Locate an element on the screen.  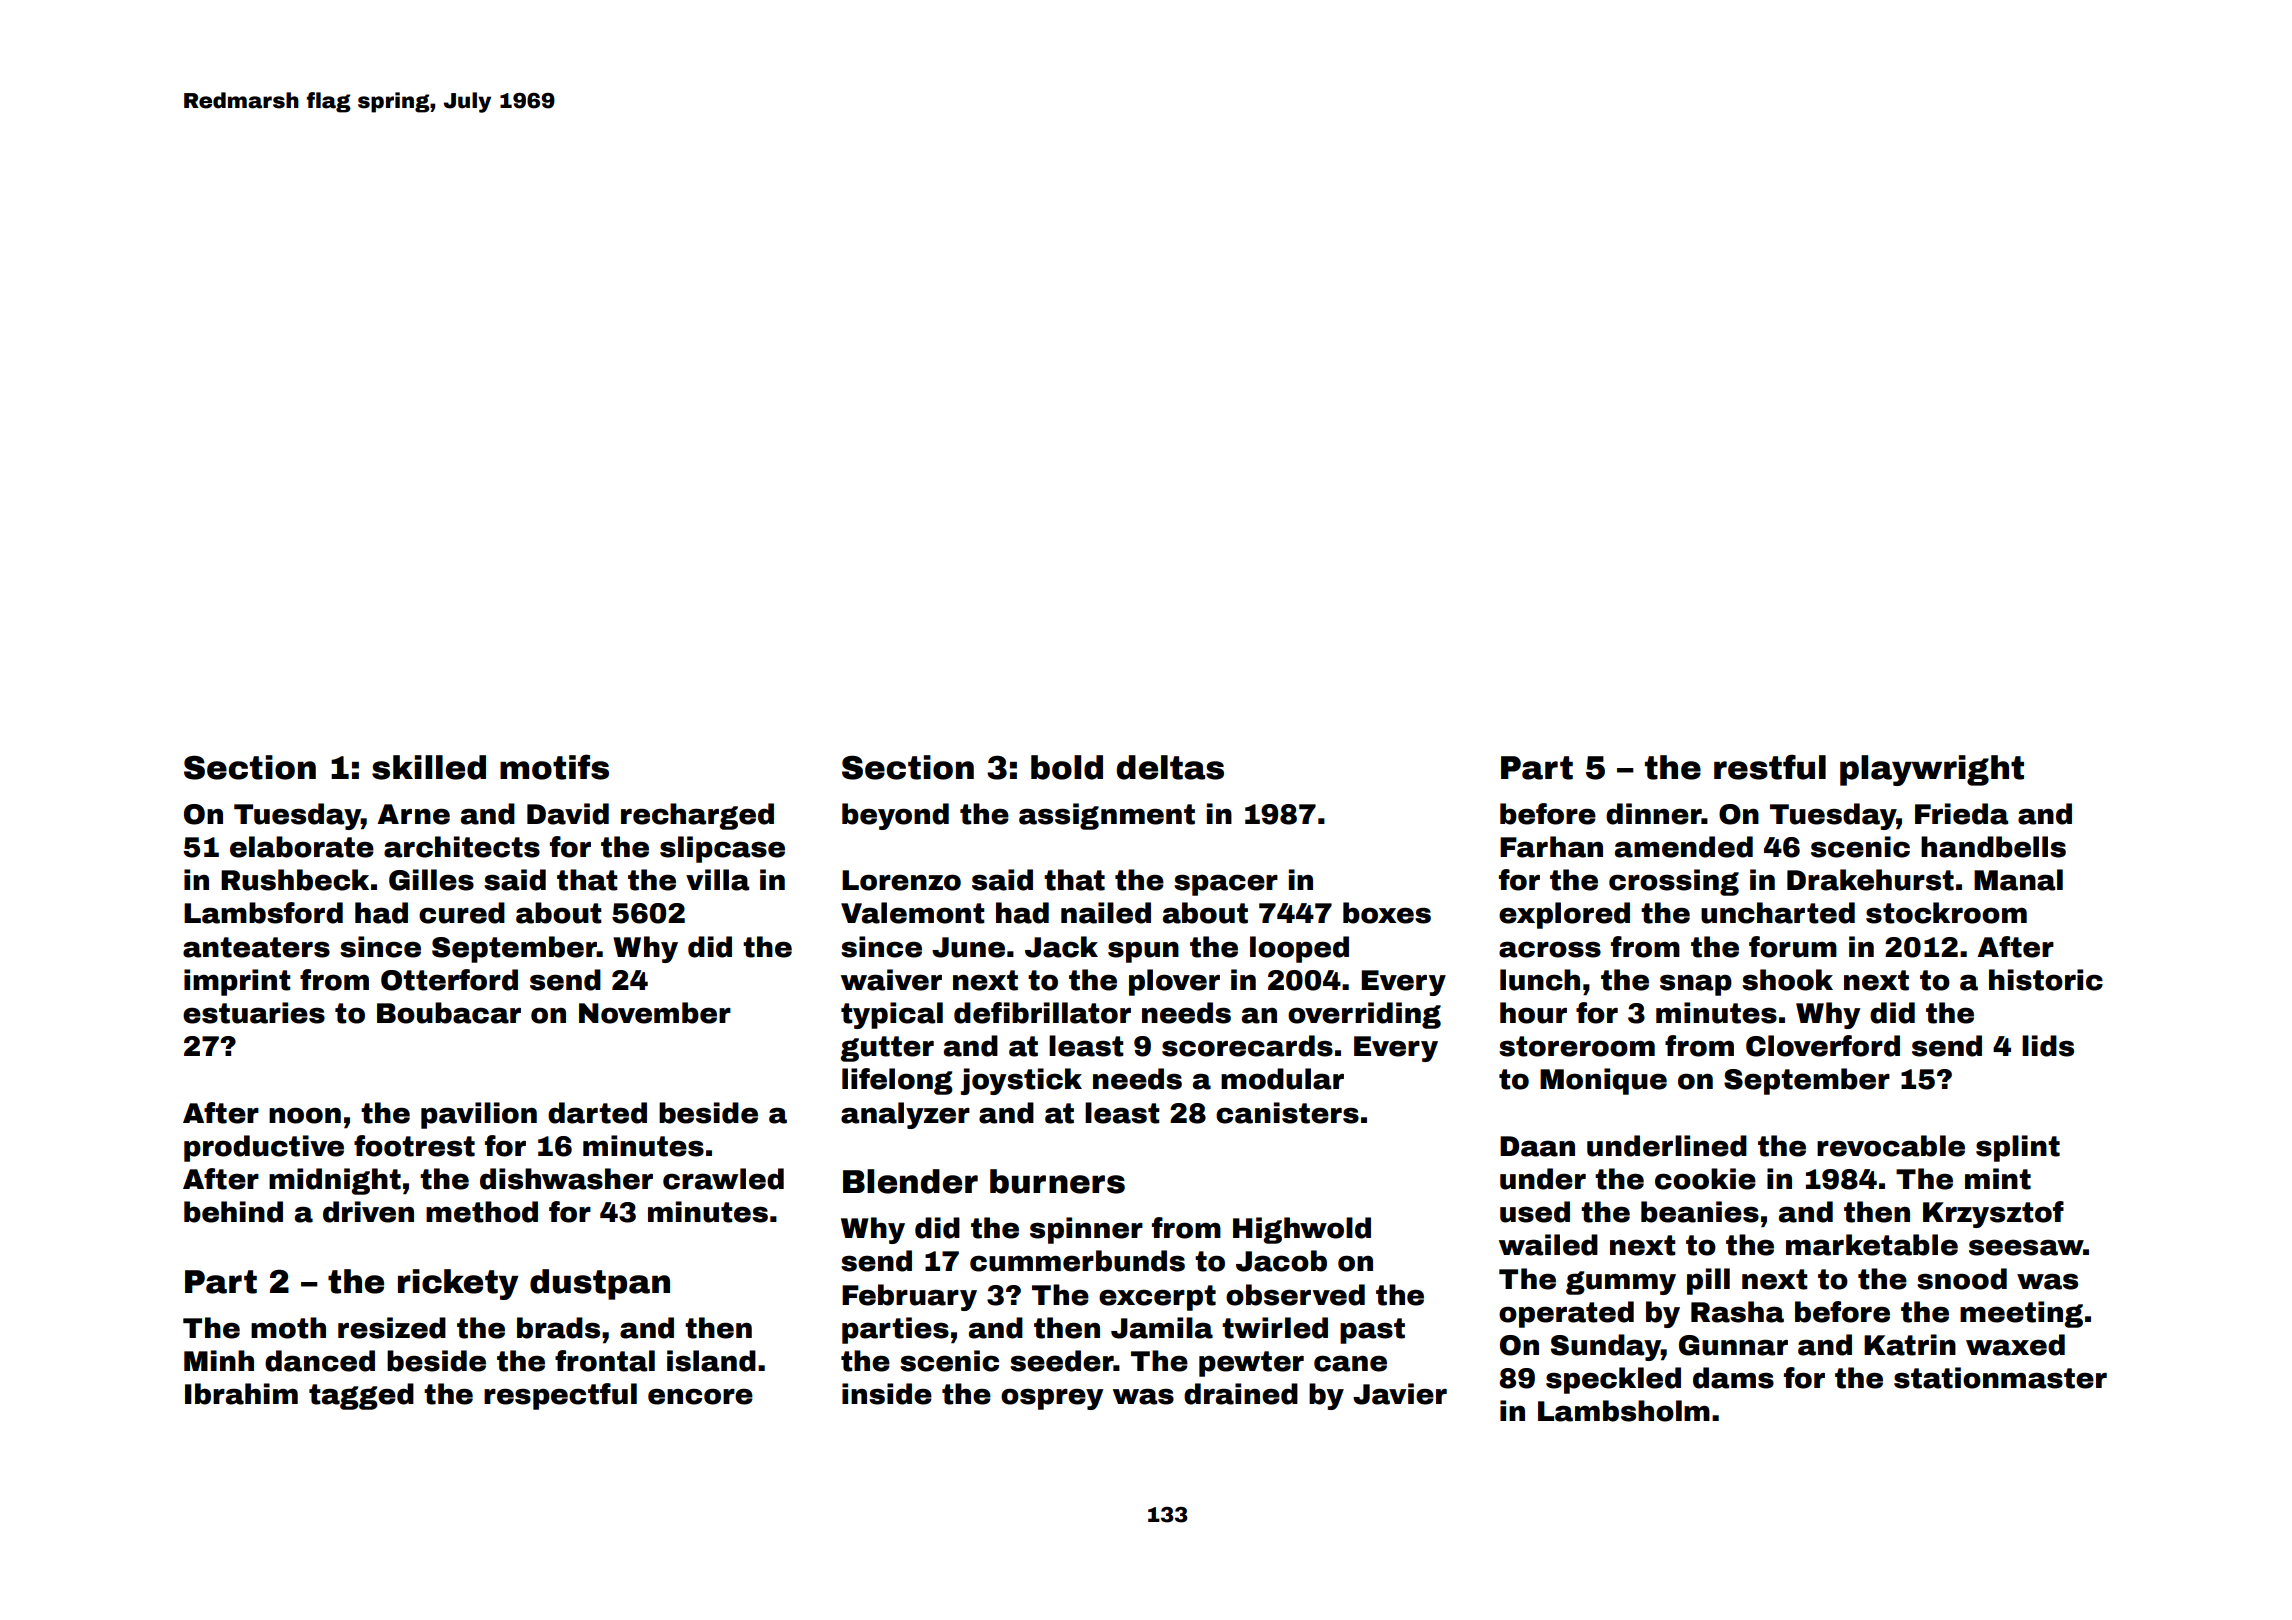
snap is located at coordinates (1696, 985).
